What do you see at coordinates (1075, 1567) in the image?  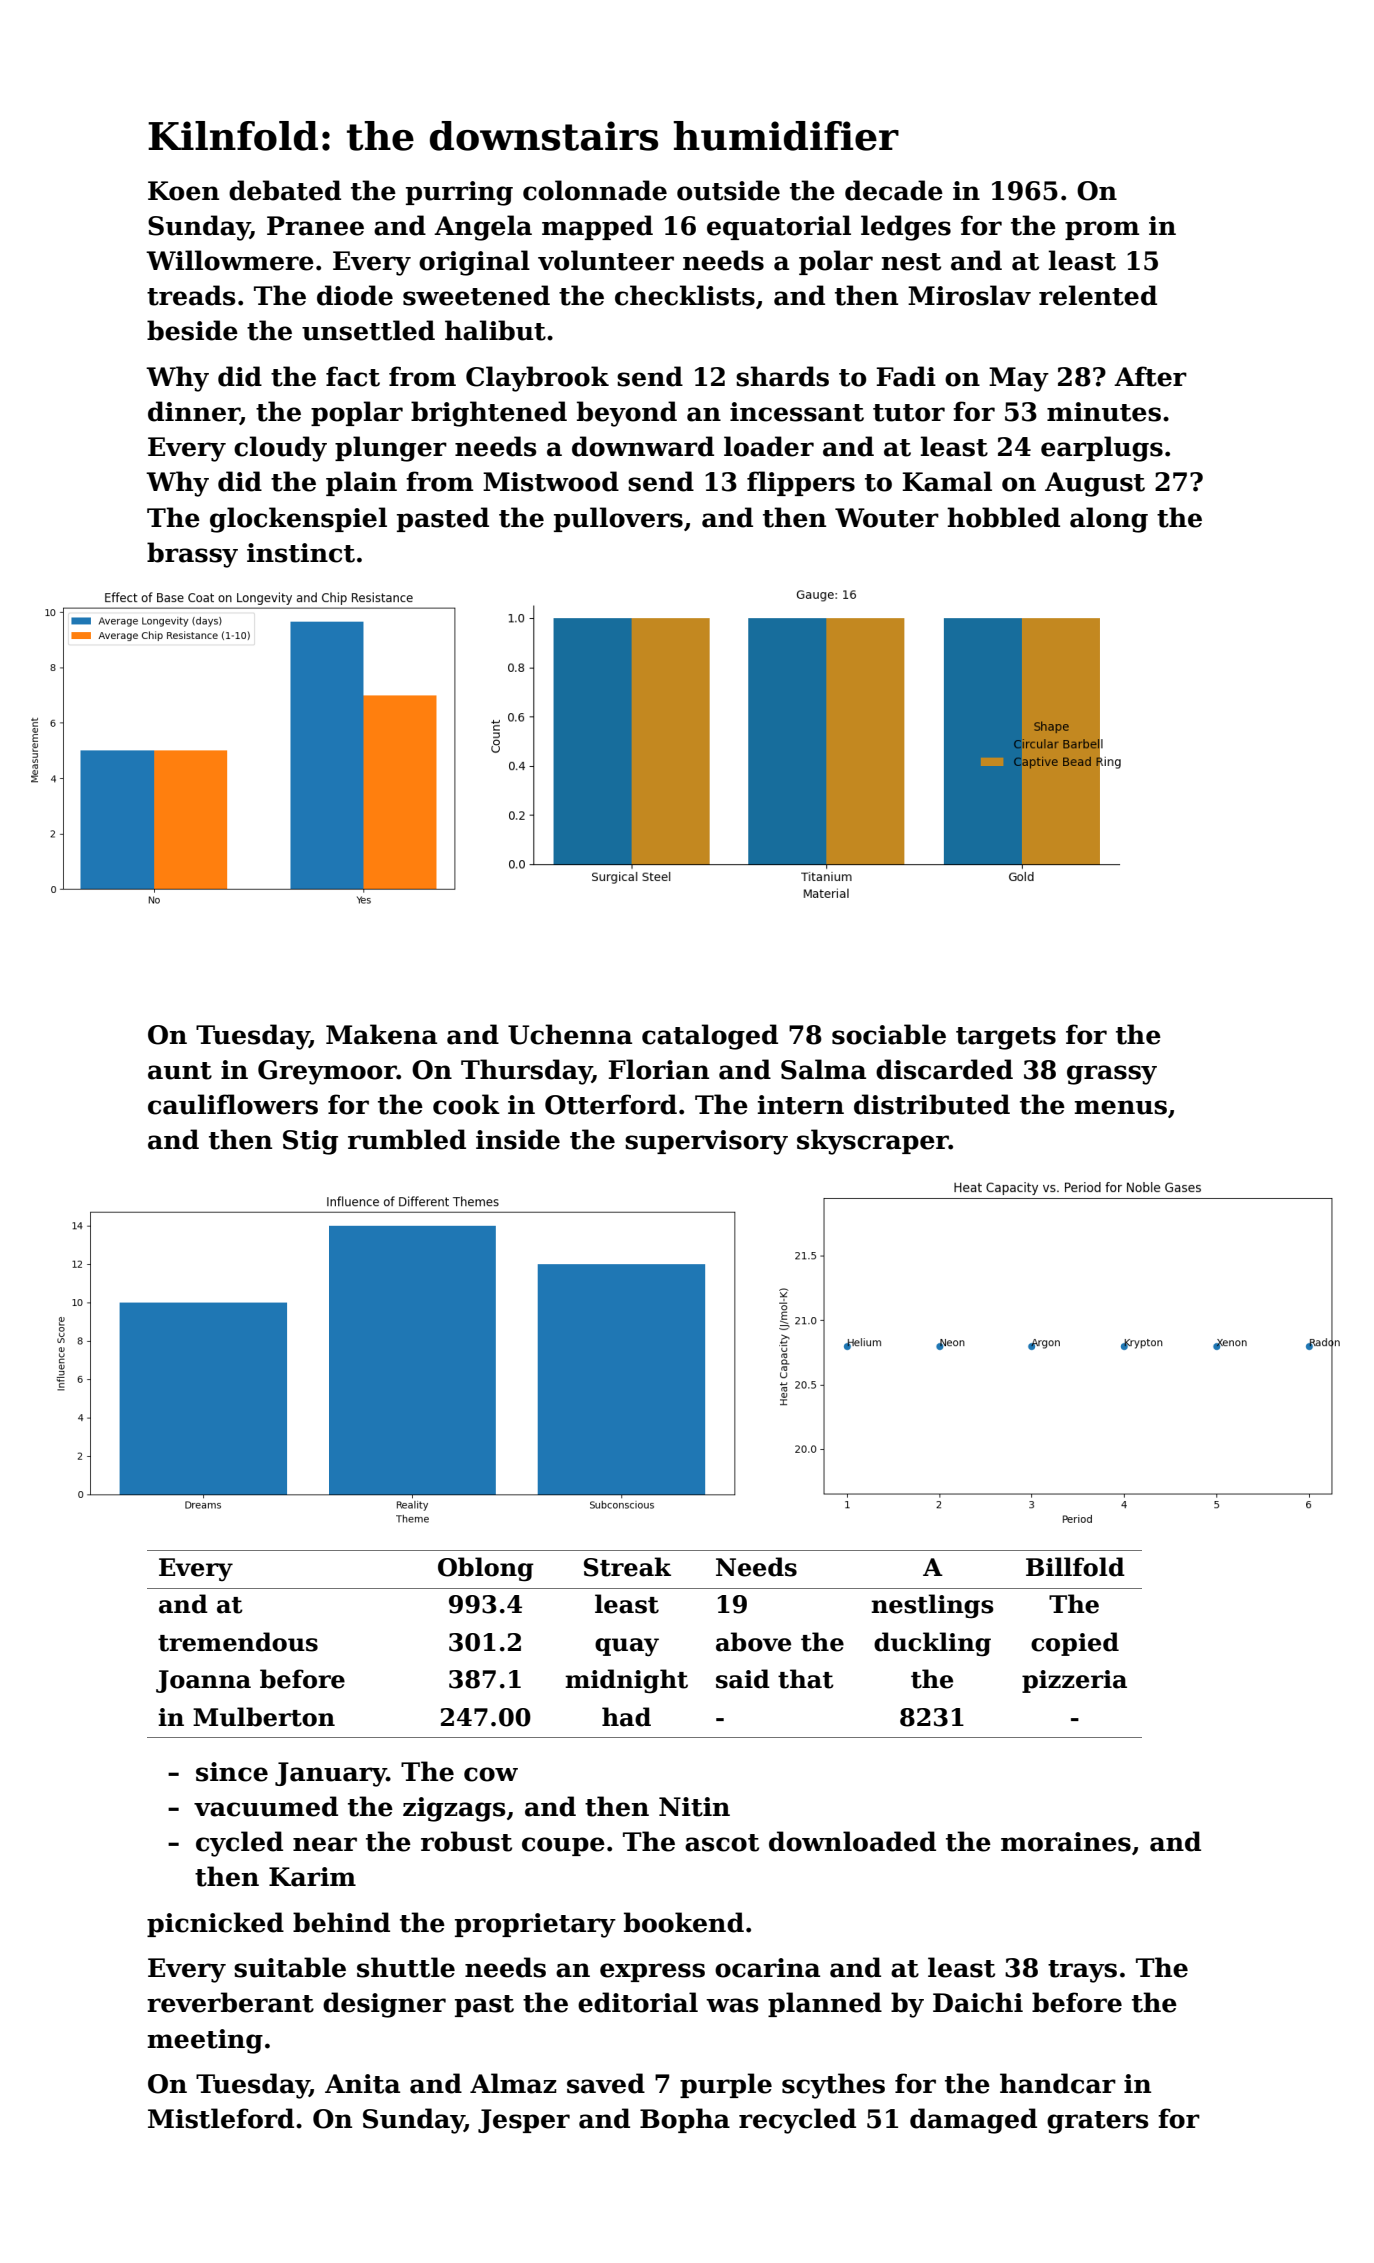 I see `Billfold` at bounding box center [1075, 1567].
